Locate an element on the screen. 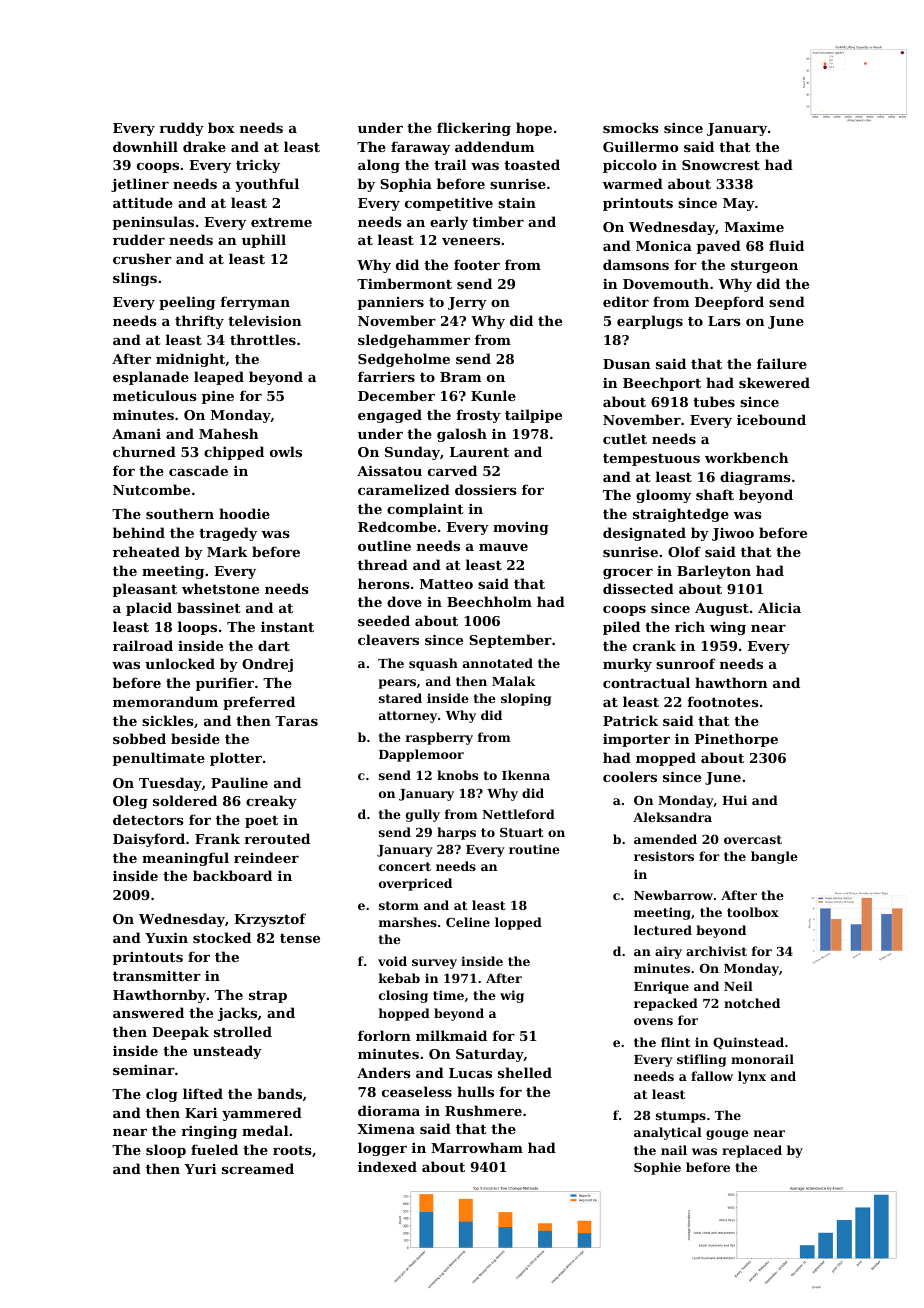 This screenshot has height=1308, width=924. ruddy is located at coordinates (181, 129).
